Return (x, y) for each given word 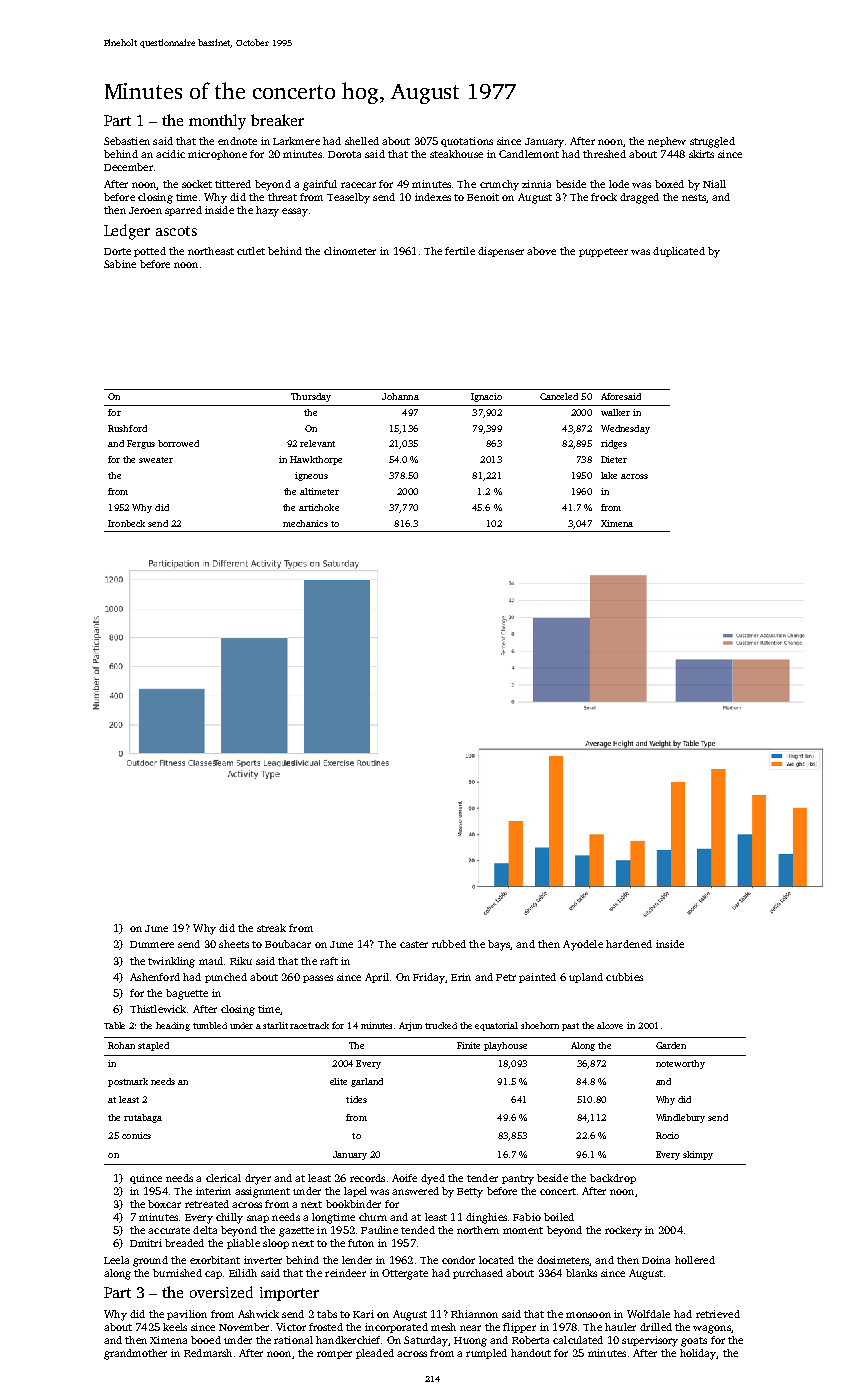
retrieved (718, 1314)
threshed (604, 154)
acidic (170, 154)
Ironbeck (126, 523)
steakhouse (456, 154)
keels (175, 1327)
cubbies (624, 977)
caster (414, 944)
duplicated (679, 252)
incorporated (396, 1328)
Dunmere (152, 944)
